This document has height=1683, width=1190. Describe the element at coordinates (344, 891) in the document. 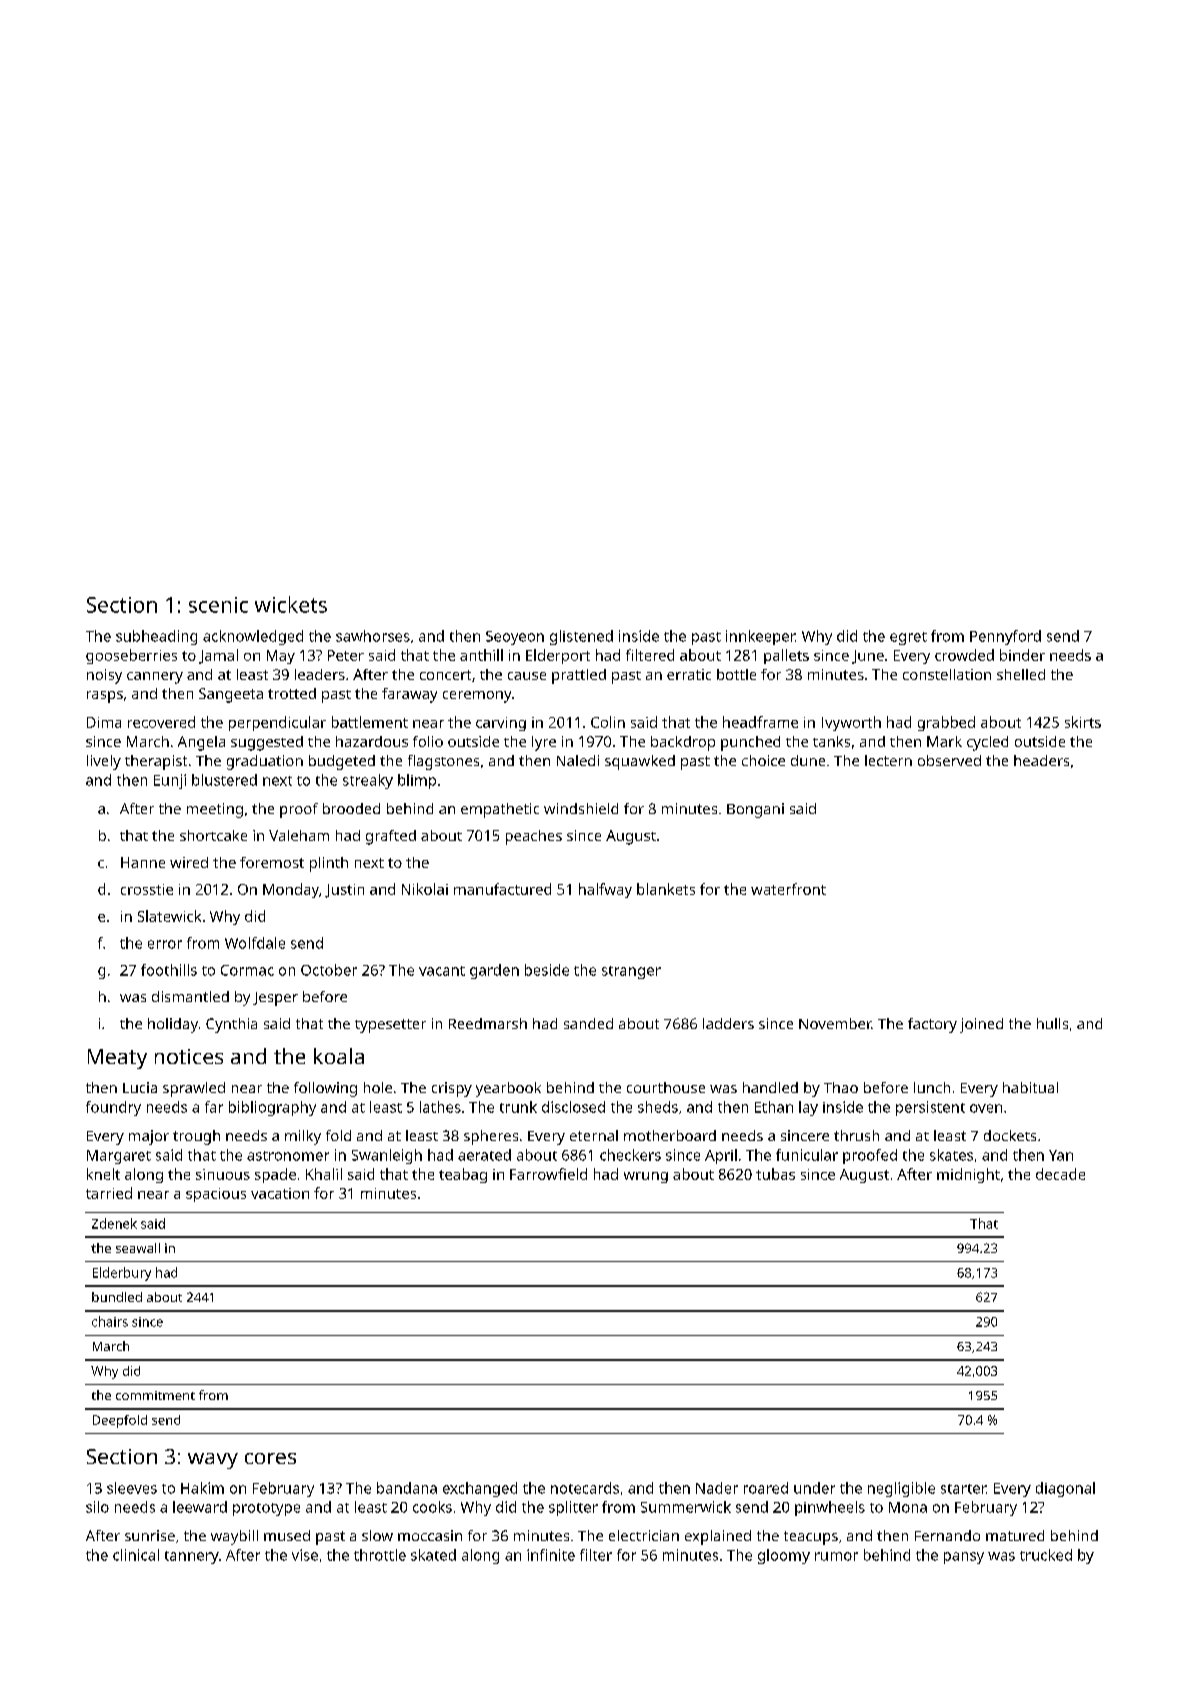

I see `Justin` at that location.
